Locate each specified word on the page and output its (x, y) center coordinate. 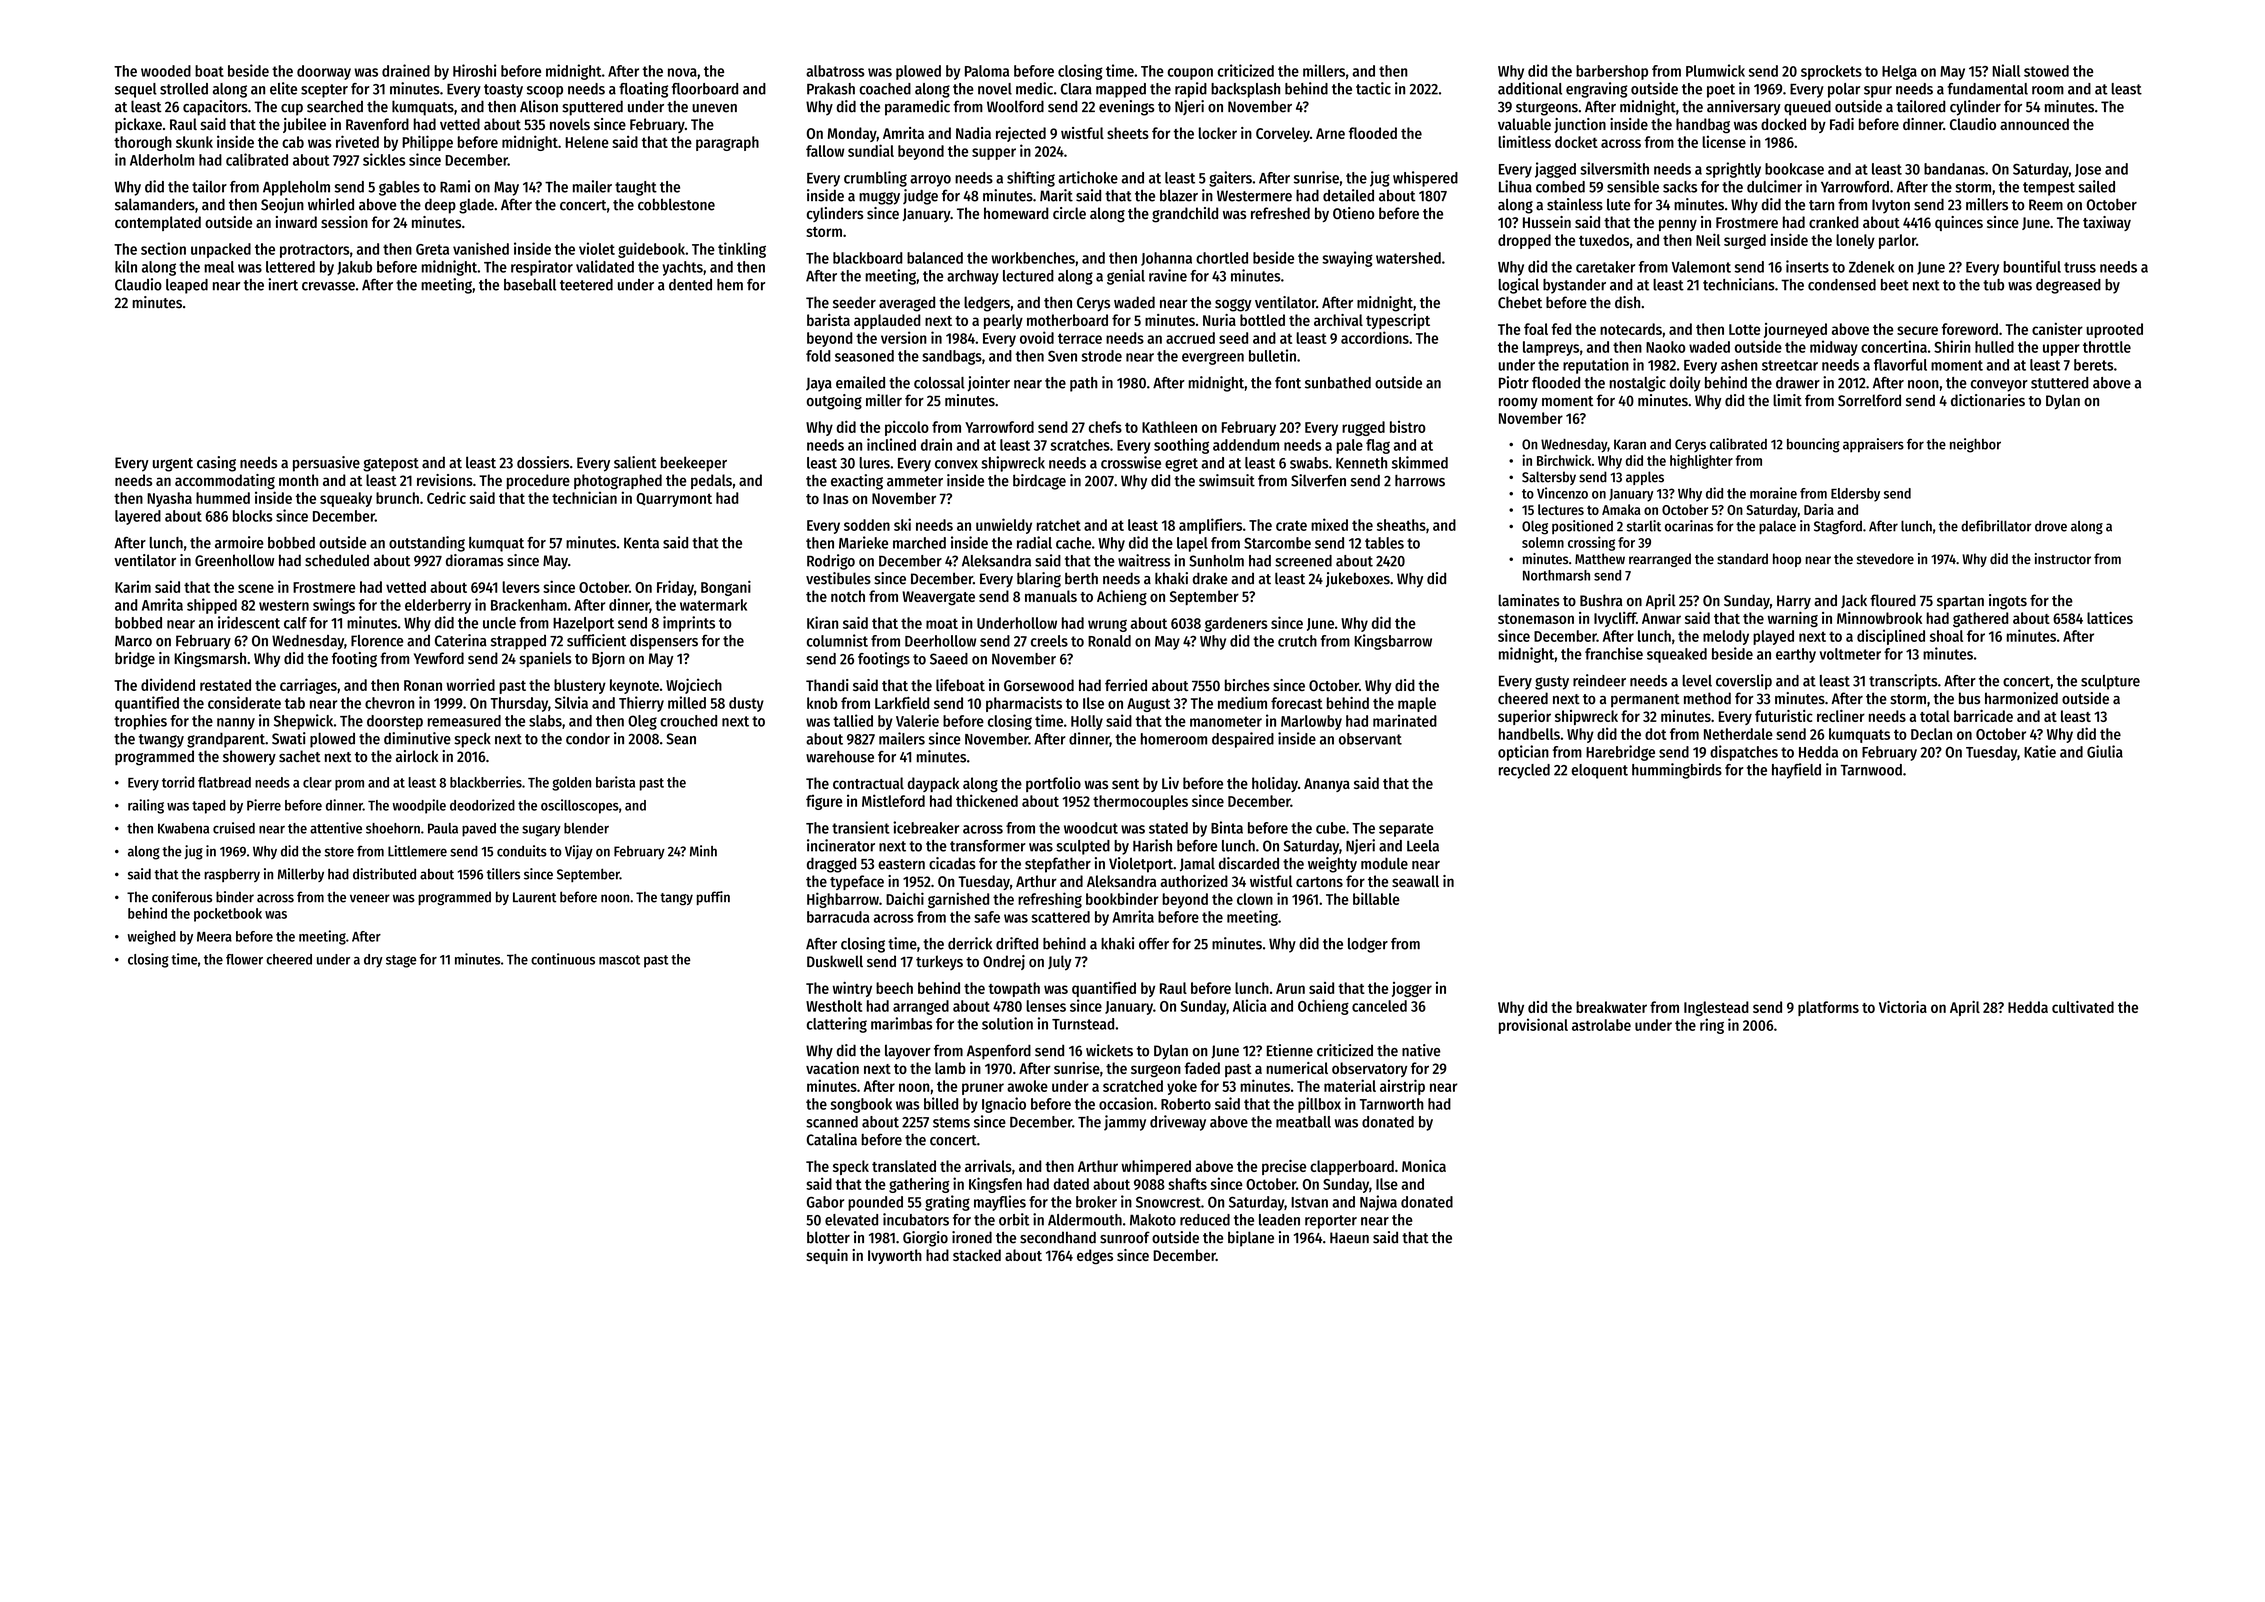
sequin (827, 1256)
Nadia (973, 133)
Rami (455, 186)
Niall (2006, 70)
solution (1007, 1023)
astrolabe (1601, 1025)
